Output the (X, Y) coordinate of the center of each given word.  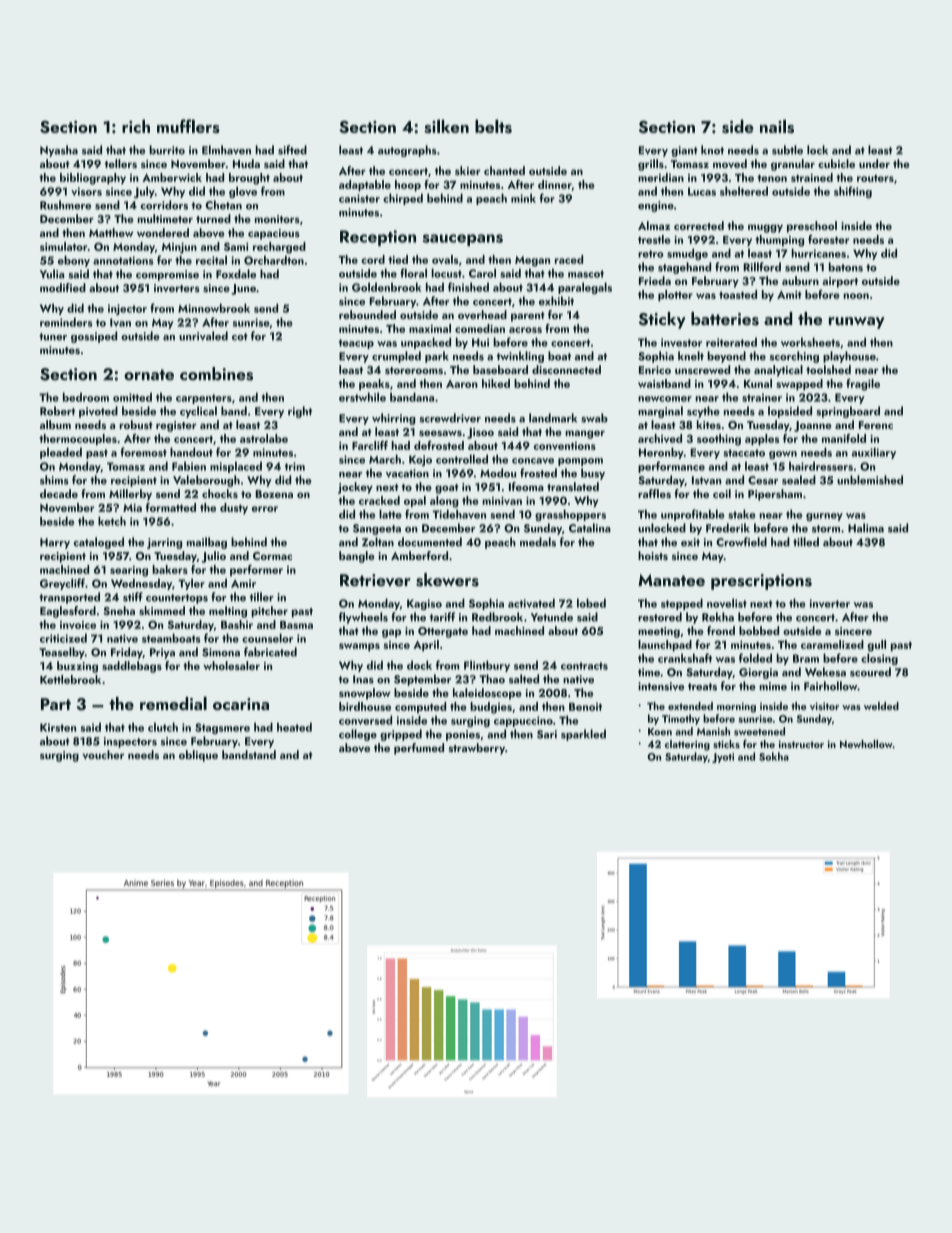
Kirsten (58, 727)
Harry (55, 543)
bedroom (86, 397)
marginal (660, 412)
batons (846, 267)
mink (523, 198)
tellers (121, 163)
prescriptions (761, 582)
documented (430, 542)
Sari (547, 734)
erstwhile (362, 397)
